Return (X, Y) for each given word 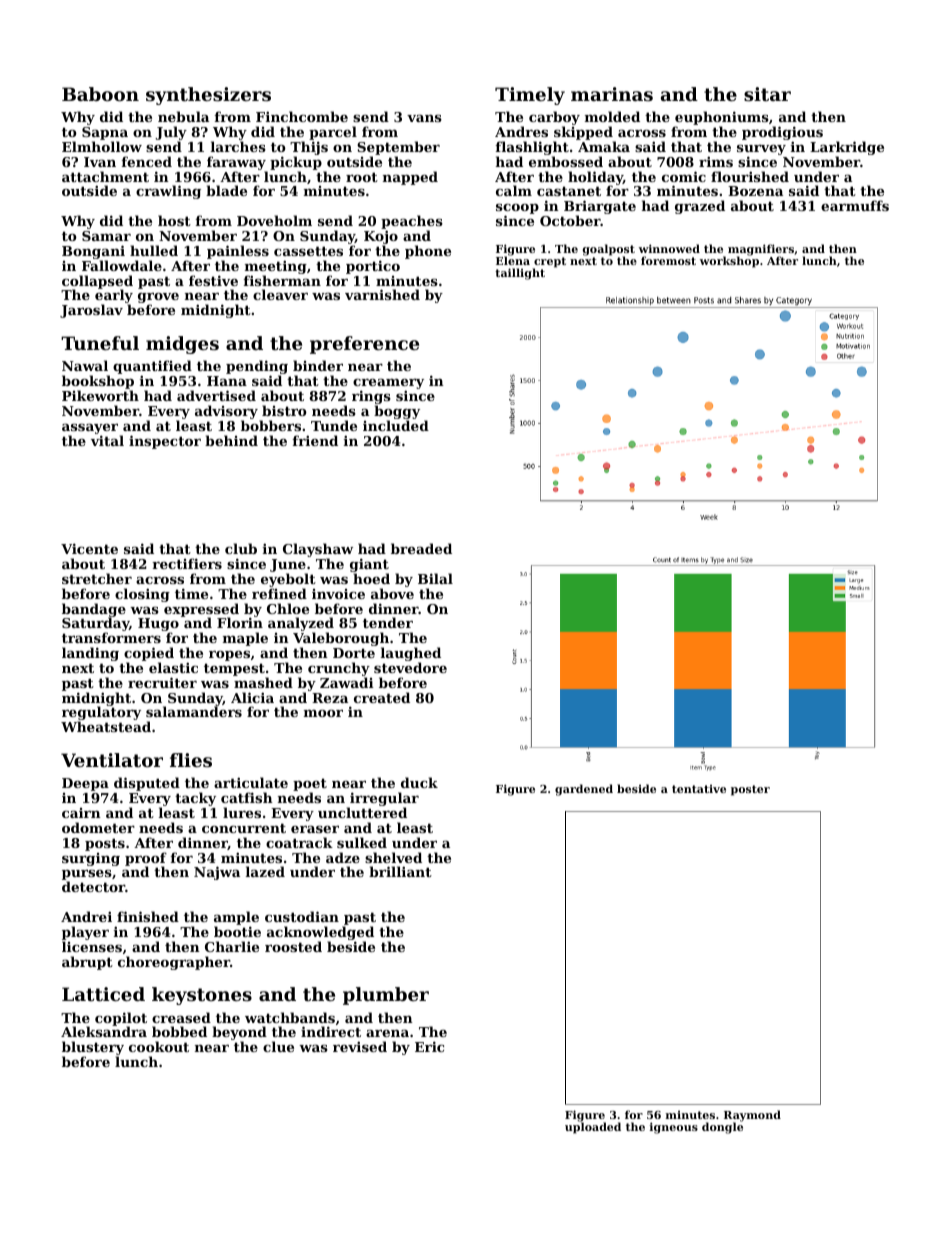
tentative (699, 789)
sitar (767, 94)
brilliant (400, 871)
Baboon (100, 94)
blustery (93, 1049)
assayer (90, 429)
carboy (554, 119)
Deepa (85, 784)
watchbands (290, 1017)
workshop (729, 262)
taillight (520, 274)
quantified (152, 367)
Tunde (334, 425)
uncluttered (362, 812)
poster (750, 790)
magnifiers (761, 250)
